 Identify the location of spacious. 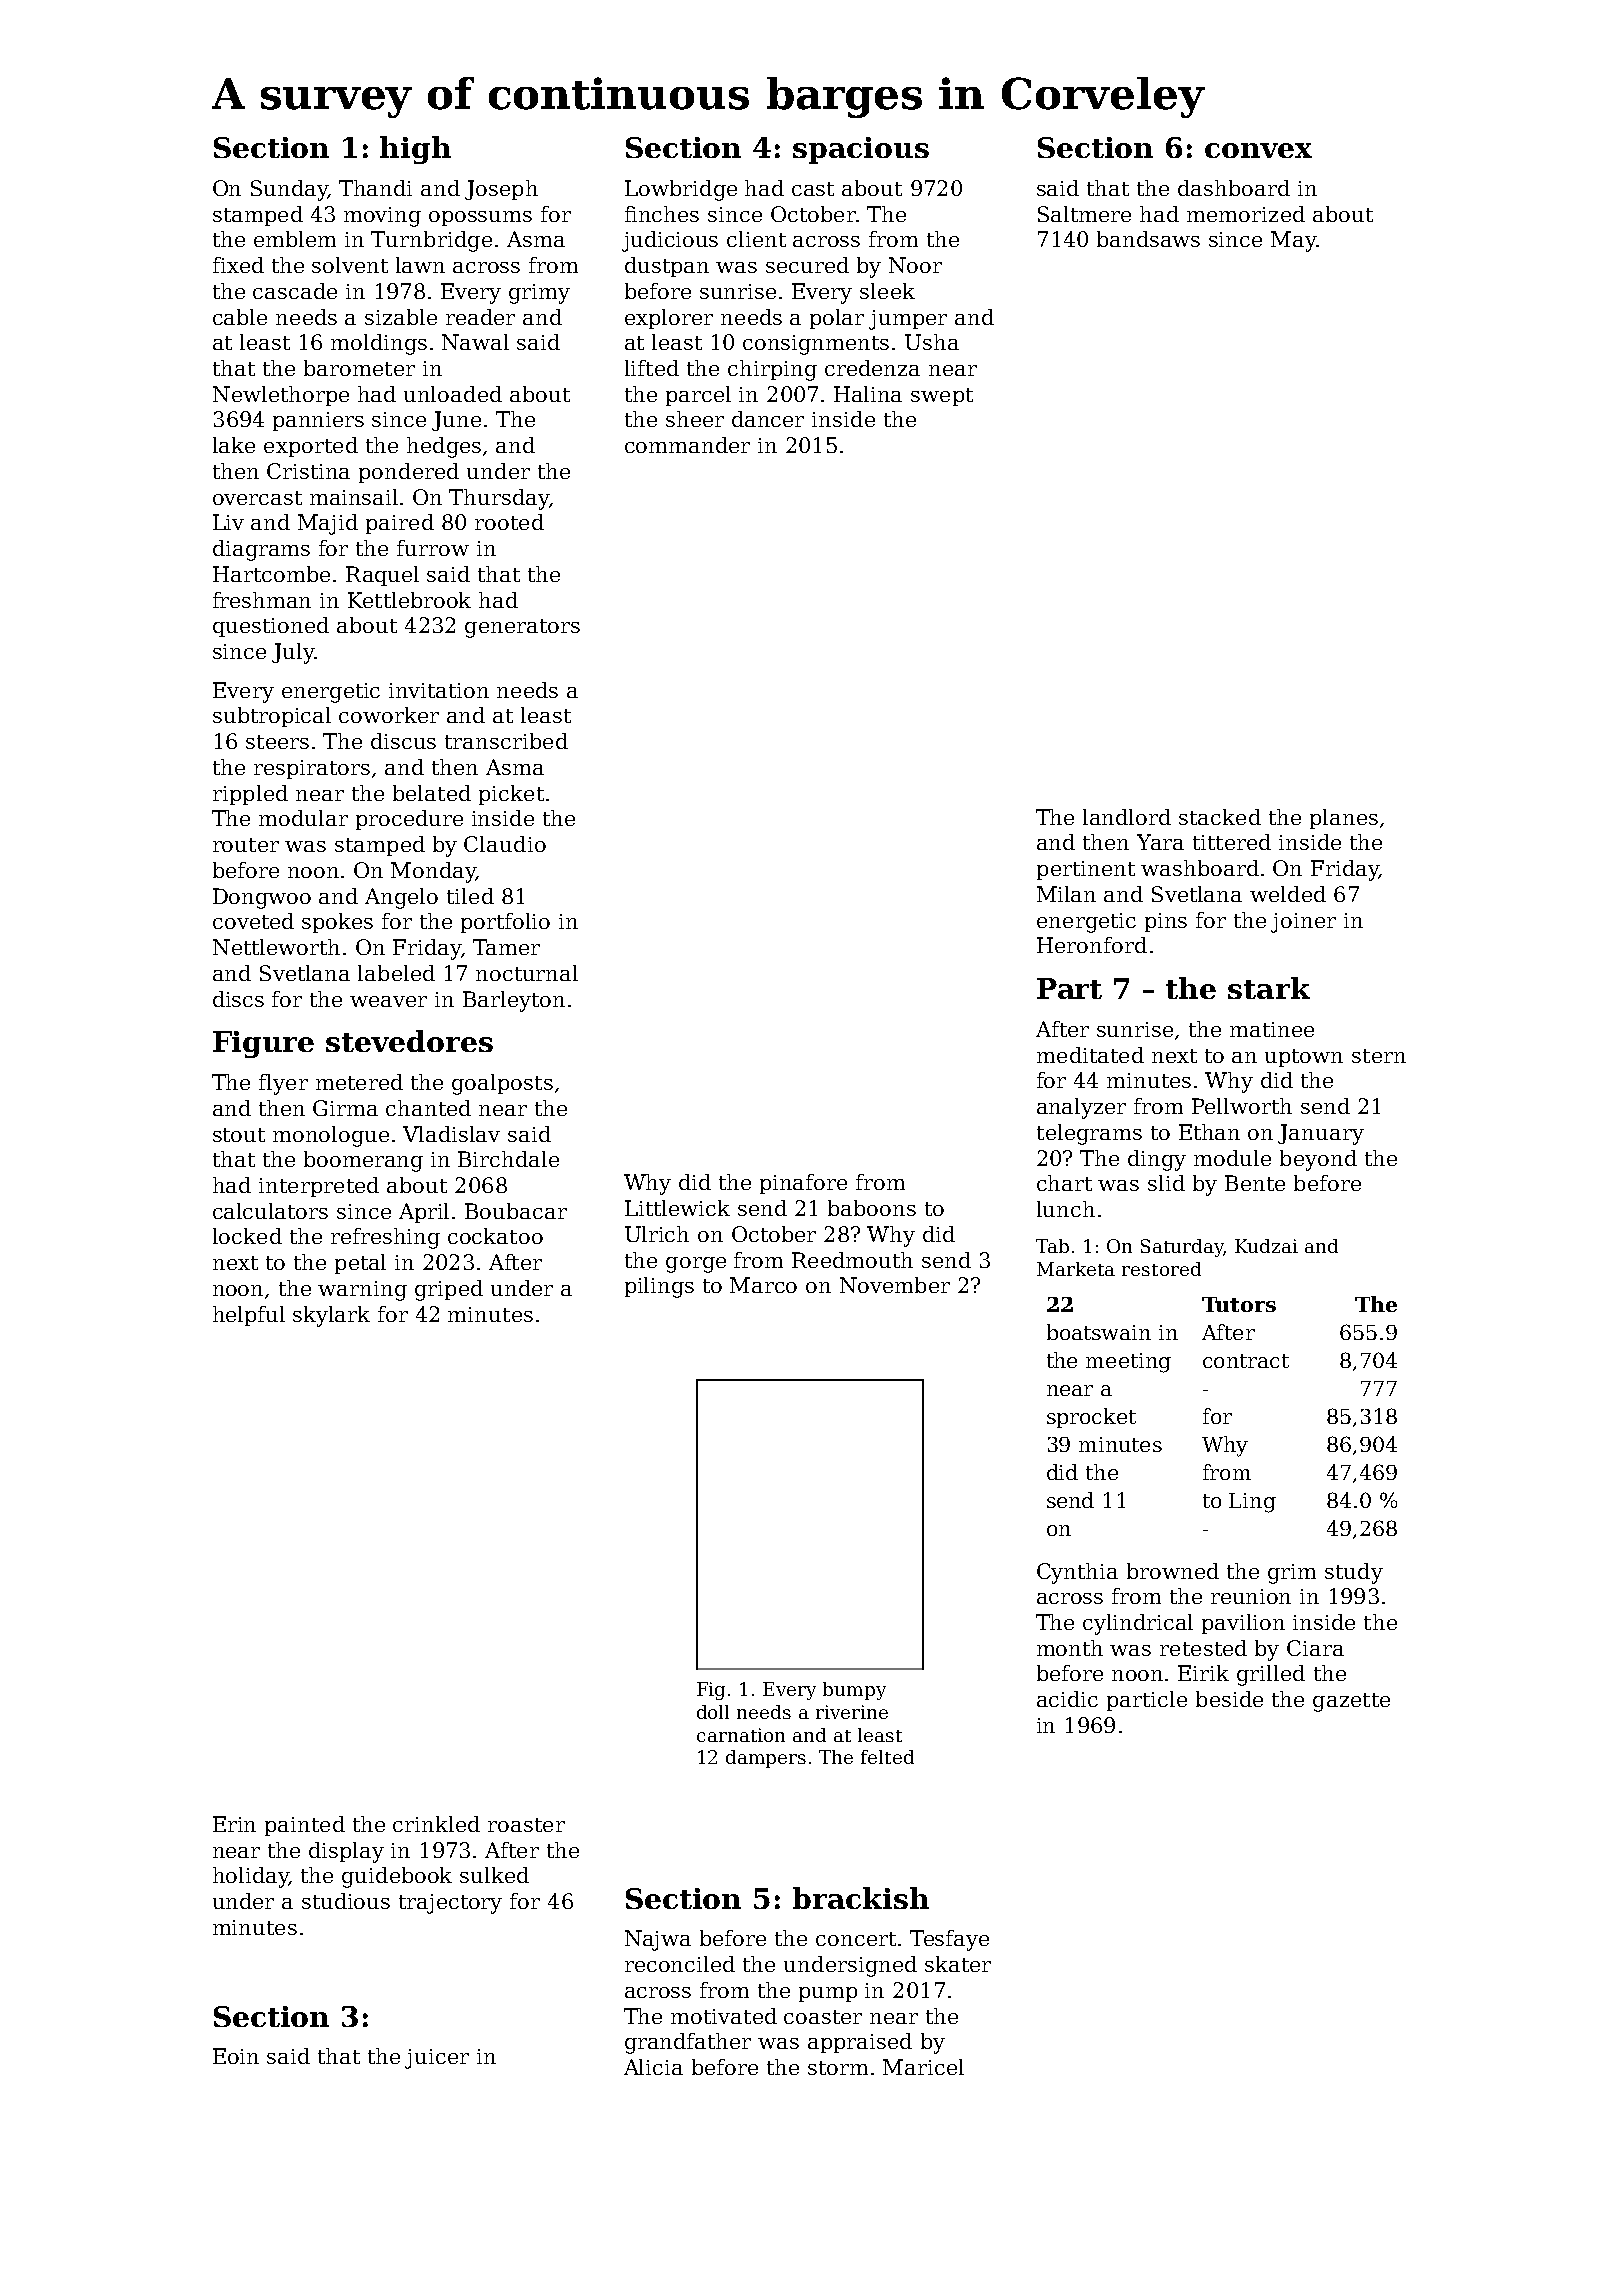
(861, 150).
